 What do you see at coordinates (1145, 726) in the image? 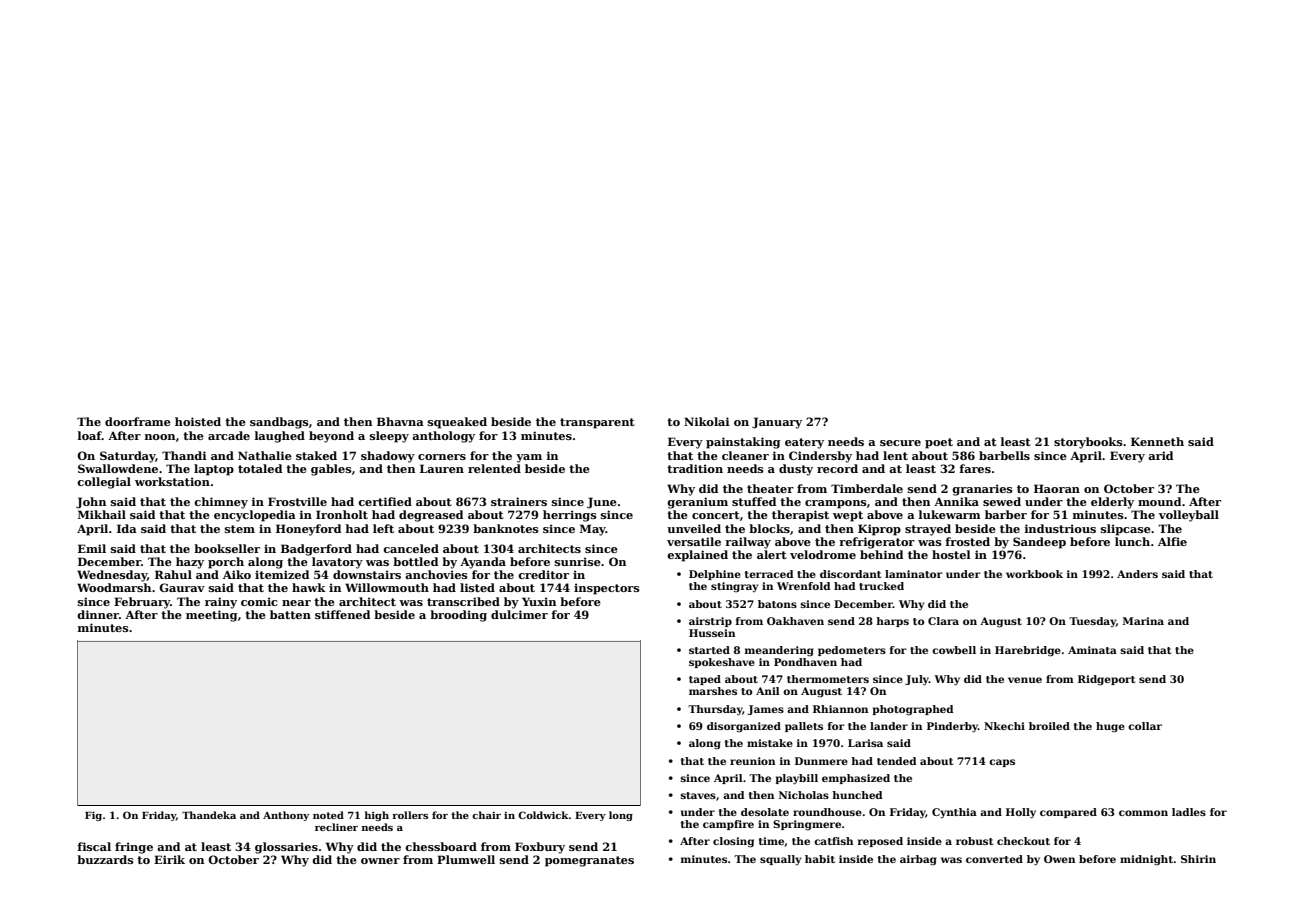
I see `collar` at bounding box center [1145, 726].
